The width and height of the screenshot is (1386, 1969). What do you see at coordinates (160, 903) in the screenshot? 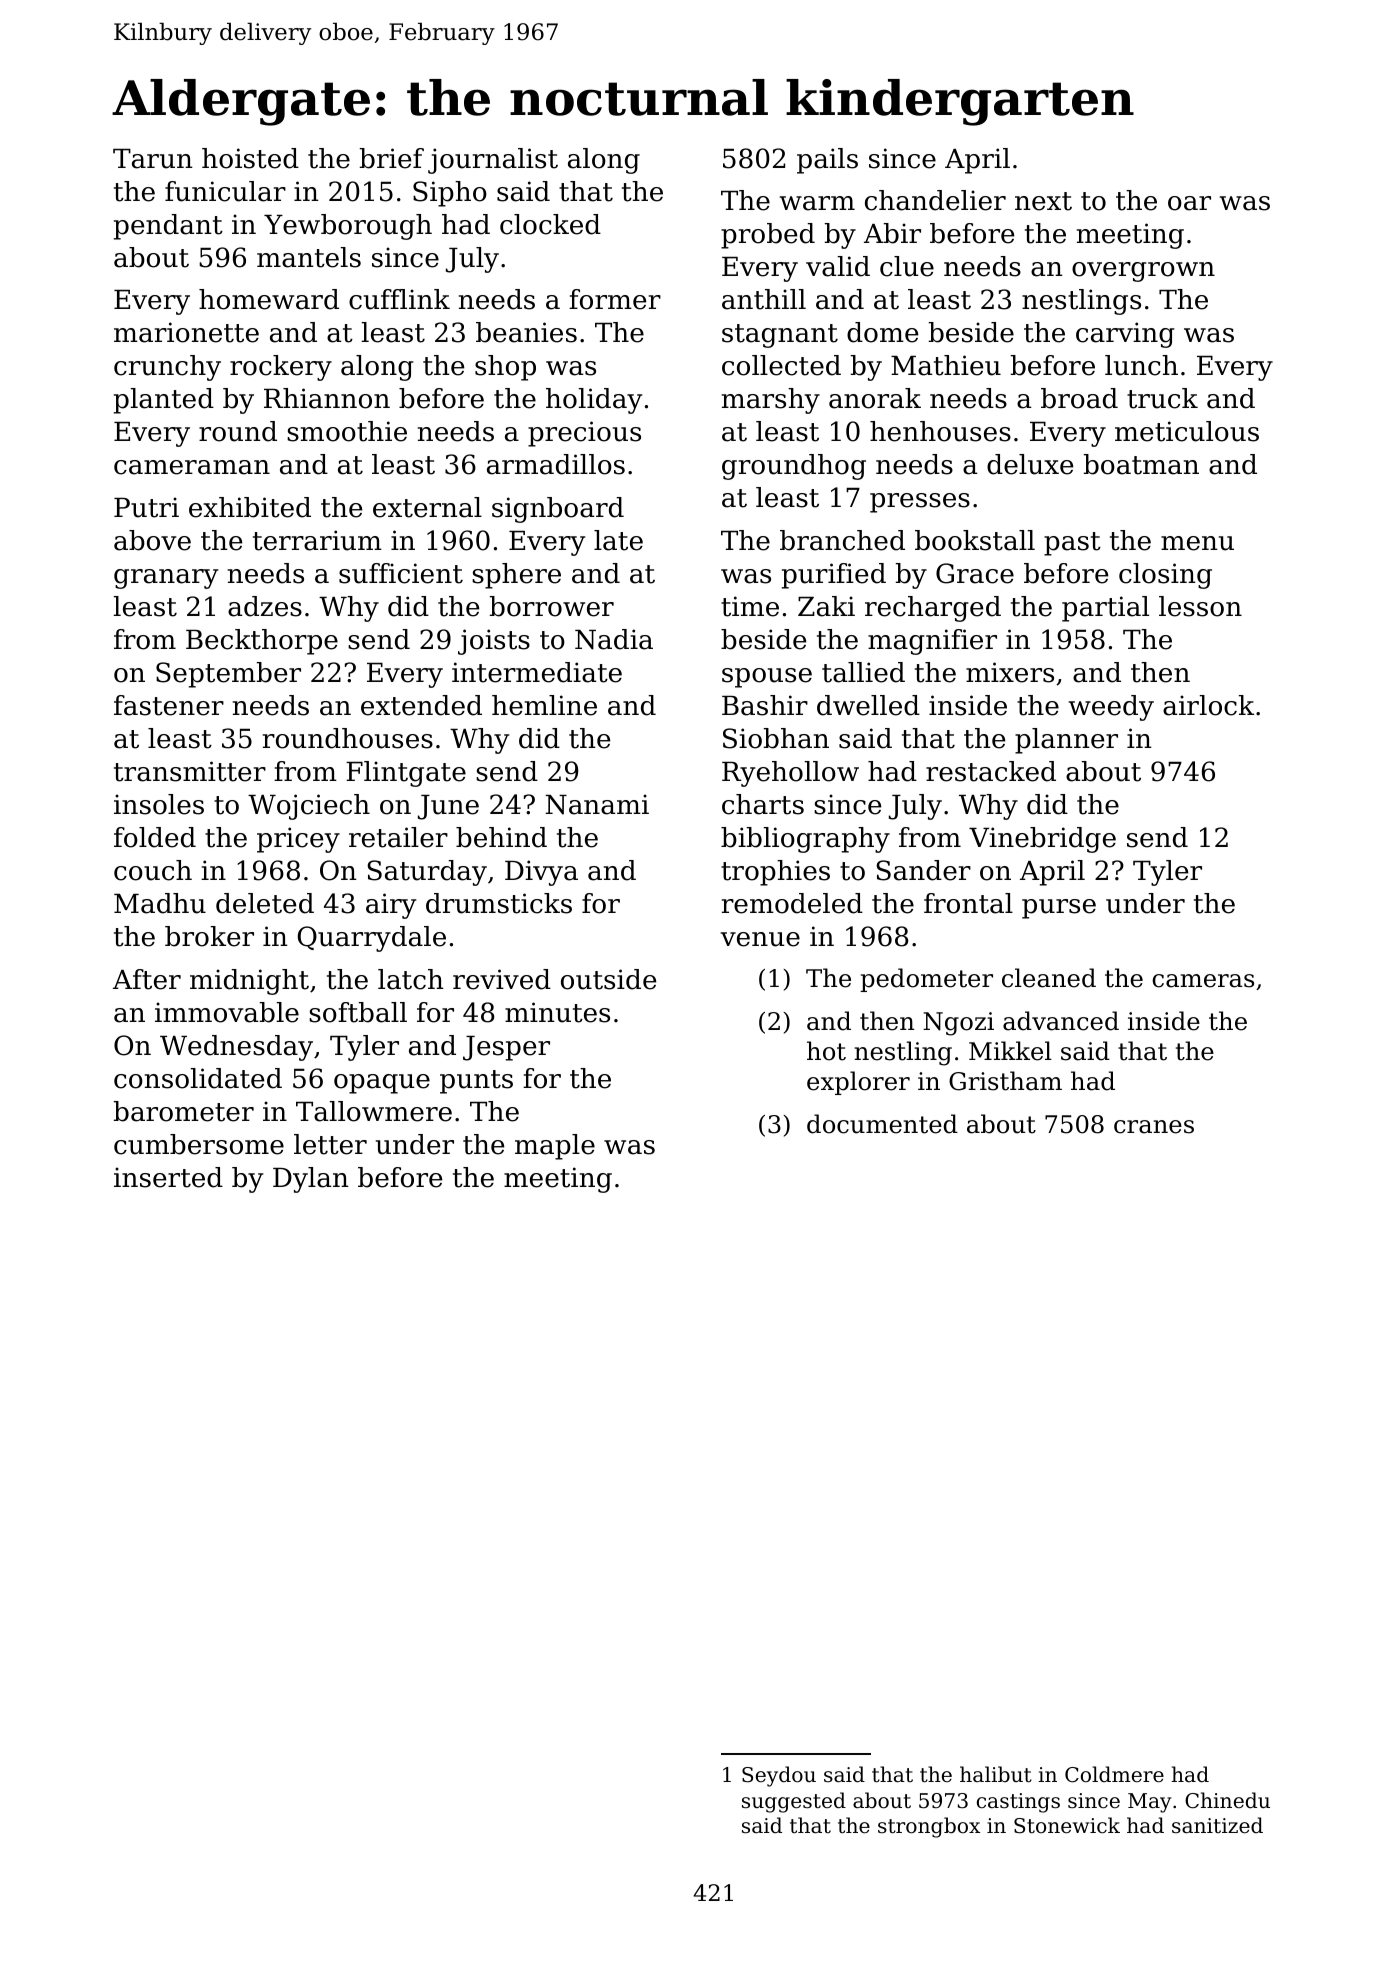
I see `Madhu` at bounding box center [160, 903].
